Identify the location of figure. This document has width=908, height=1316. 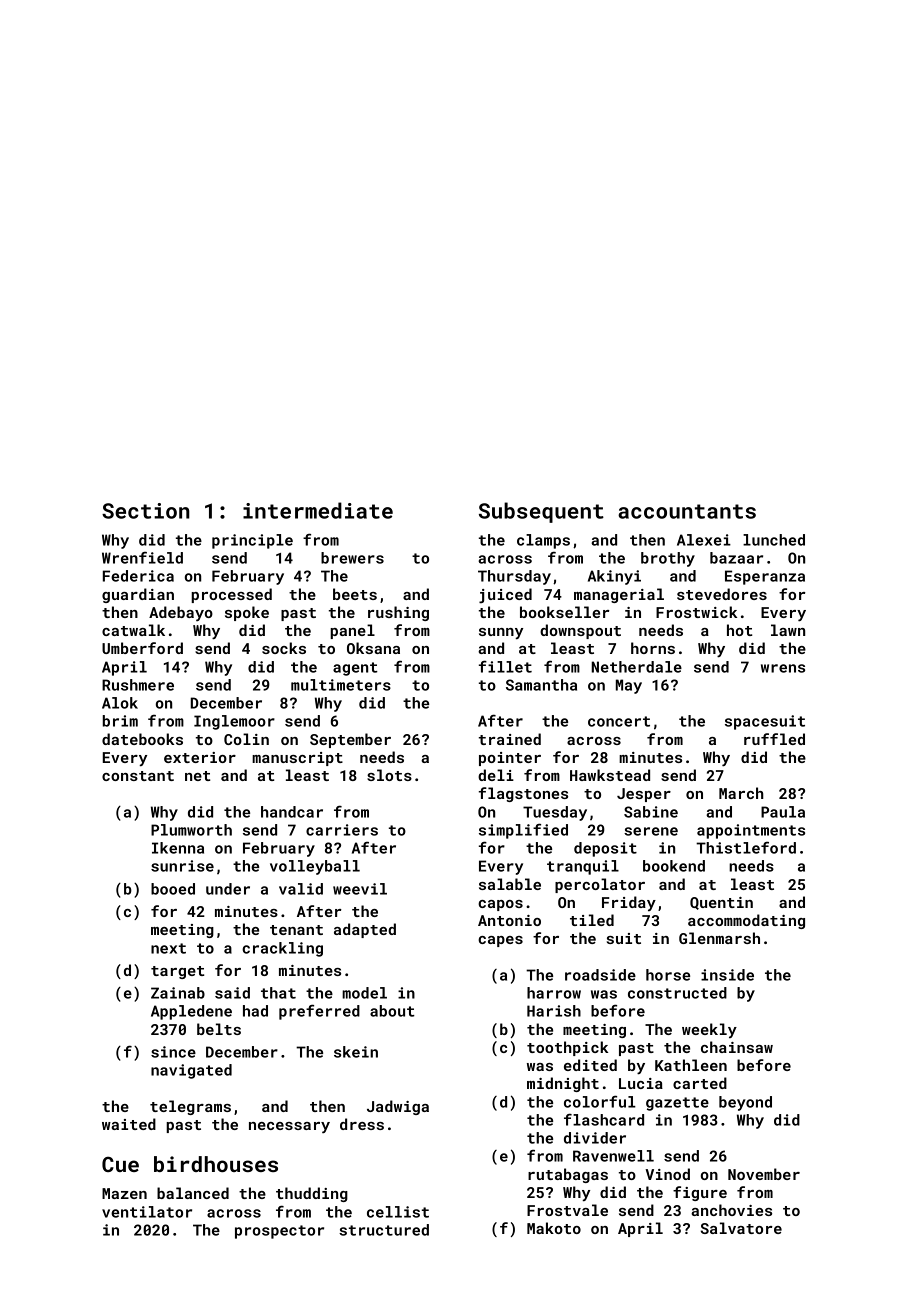
(700, 1193).
